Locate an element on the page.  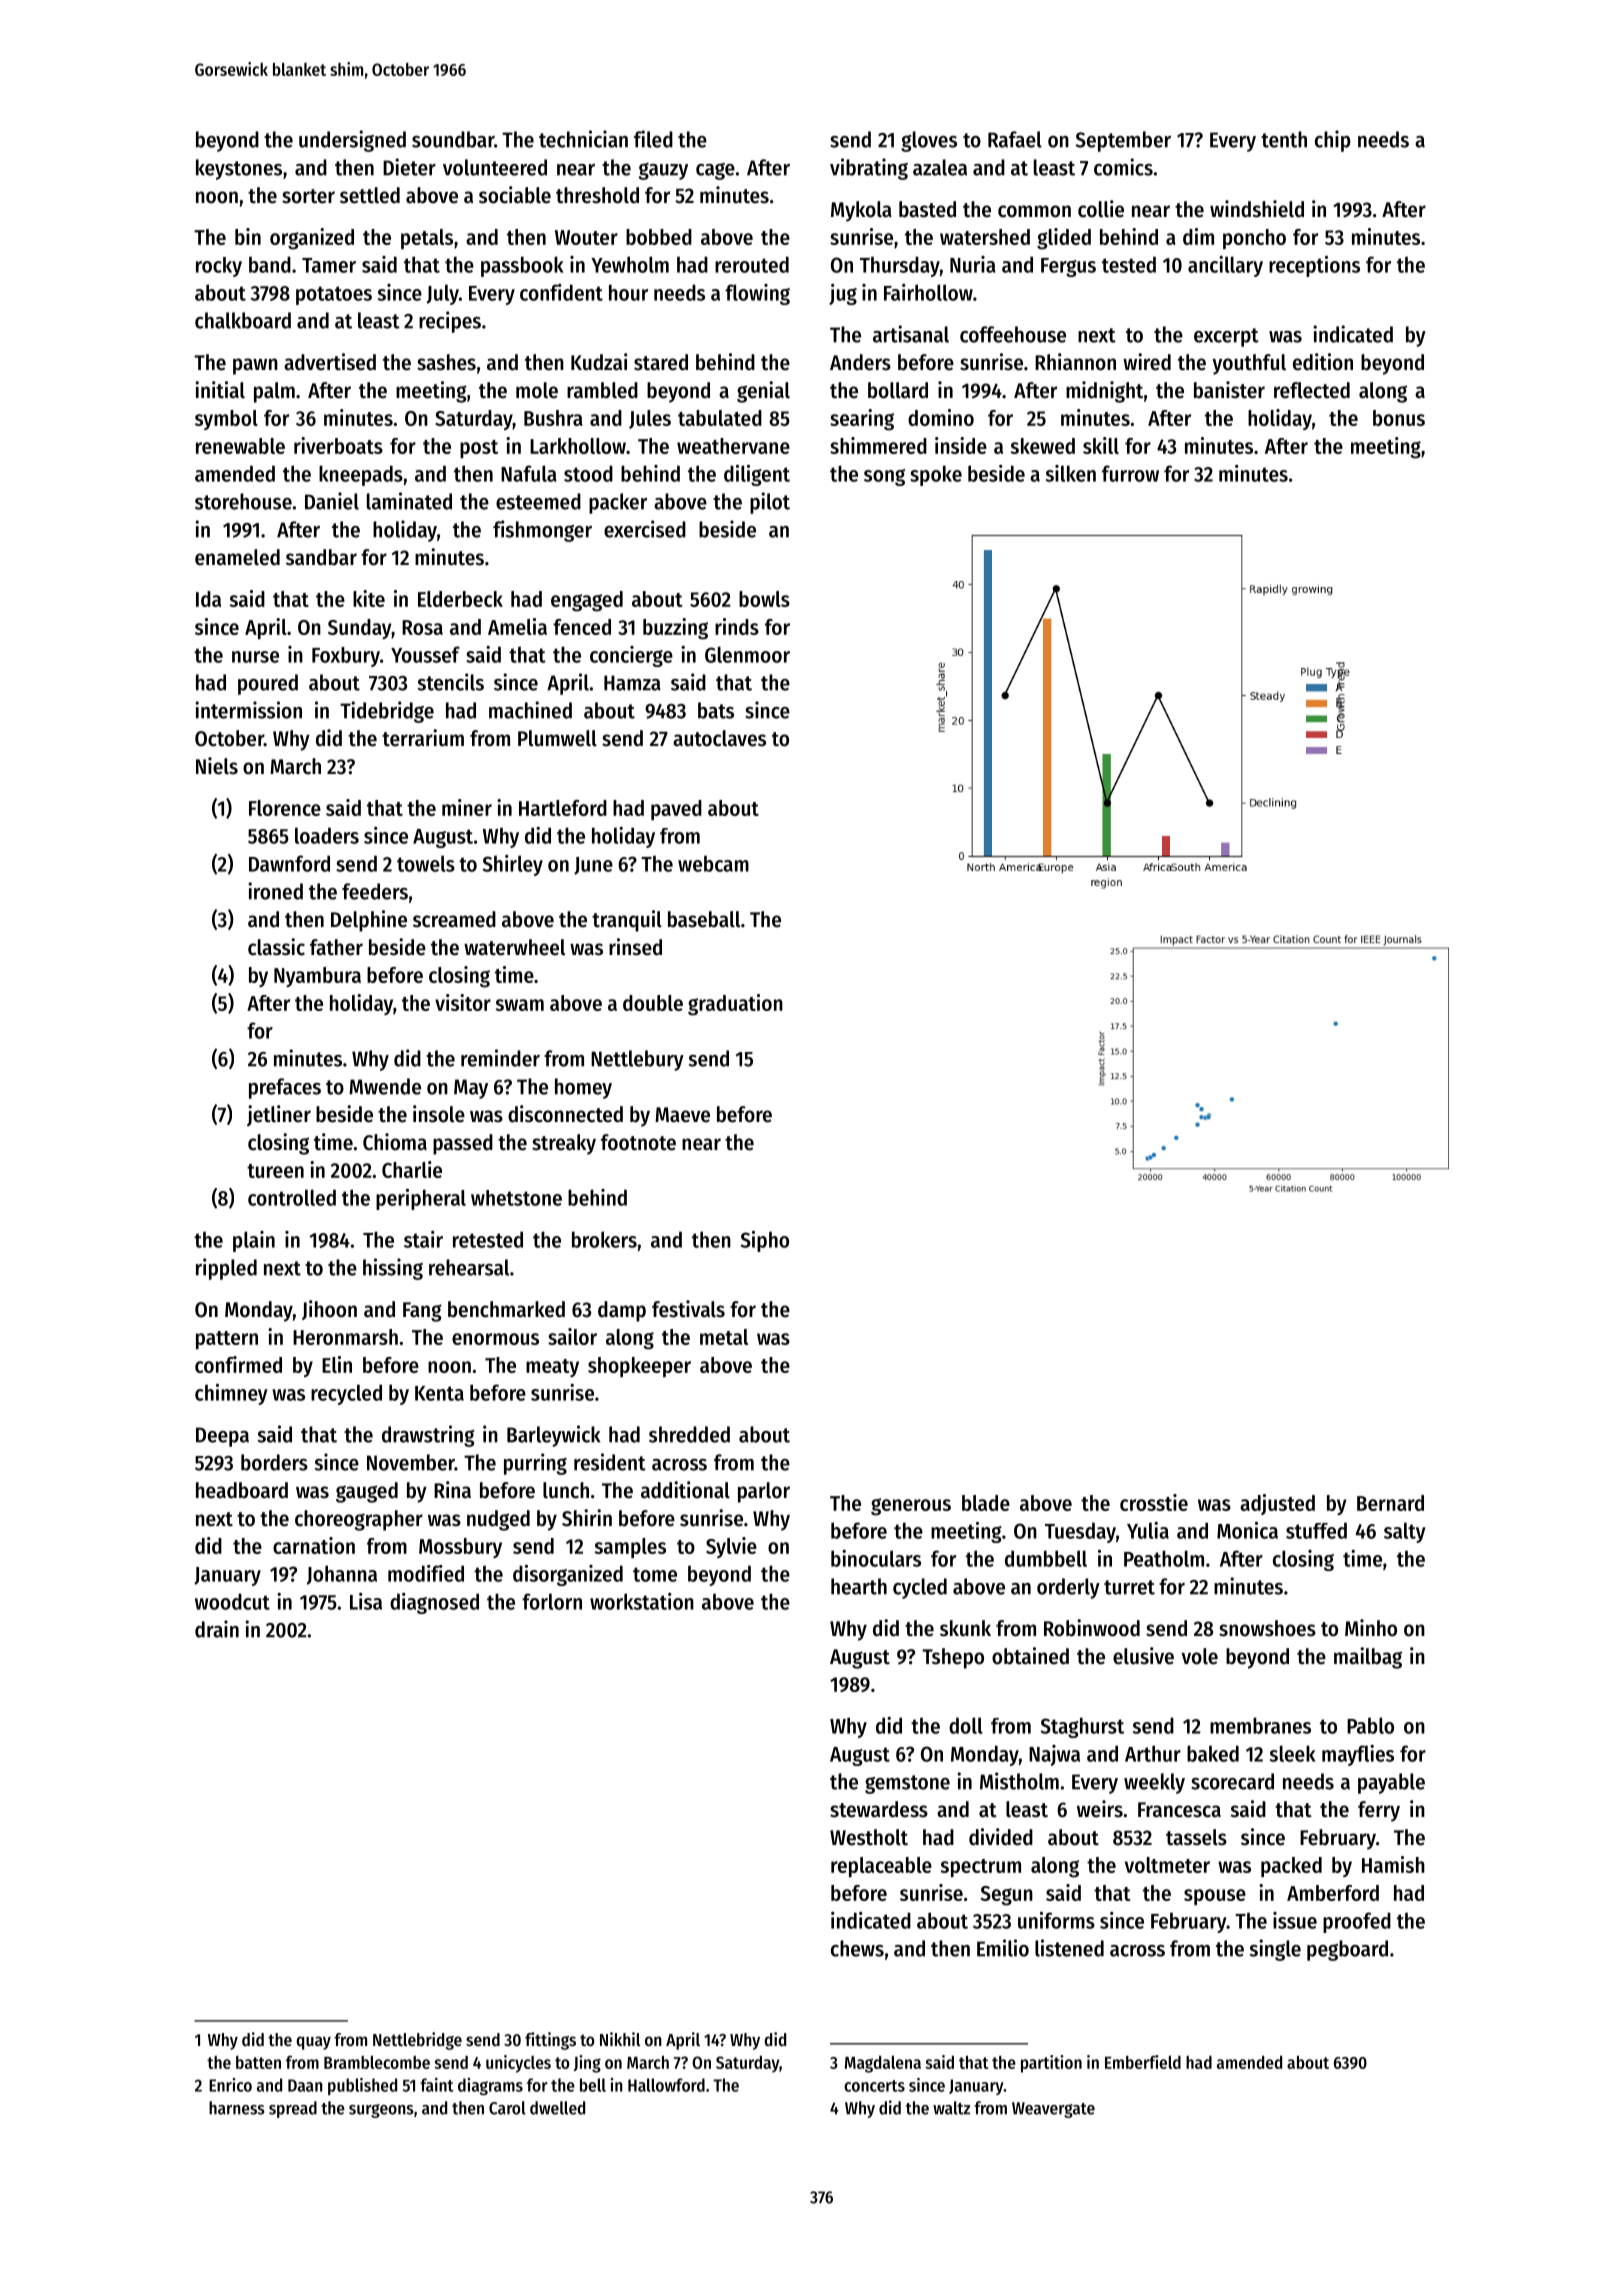
Nyambura is located at coordinates (317, 977).
